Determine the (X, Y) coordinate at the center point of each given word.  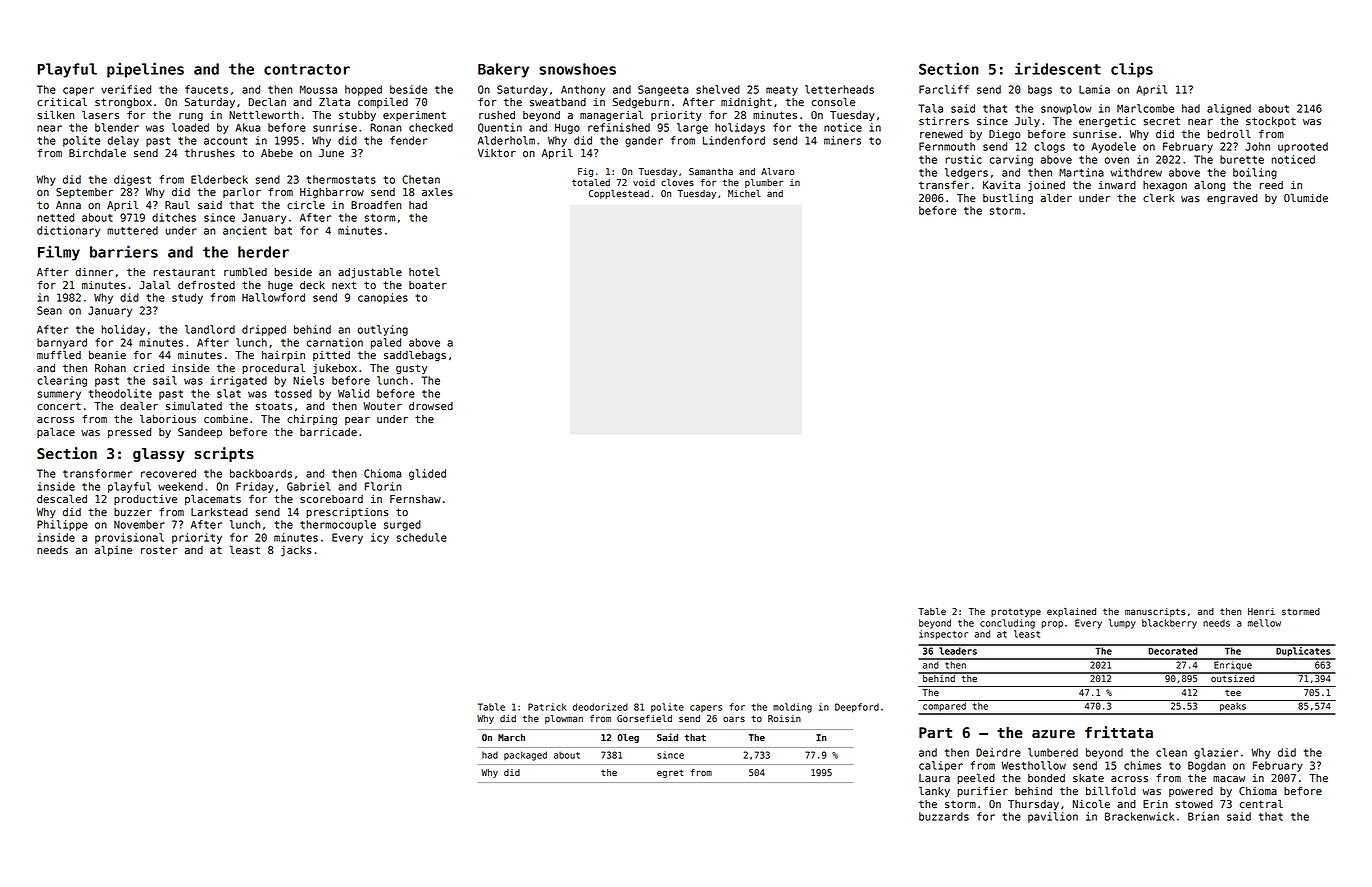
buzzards (944, 816)
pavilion (1053, 817)
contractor (307, 69)
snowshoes (577, 69)
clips (1132, 70)
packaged (525, 756)
